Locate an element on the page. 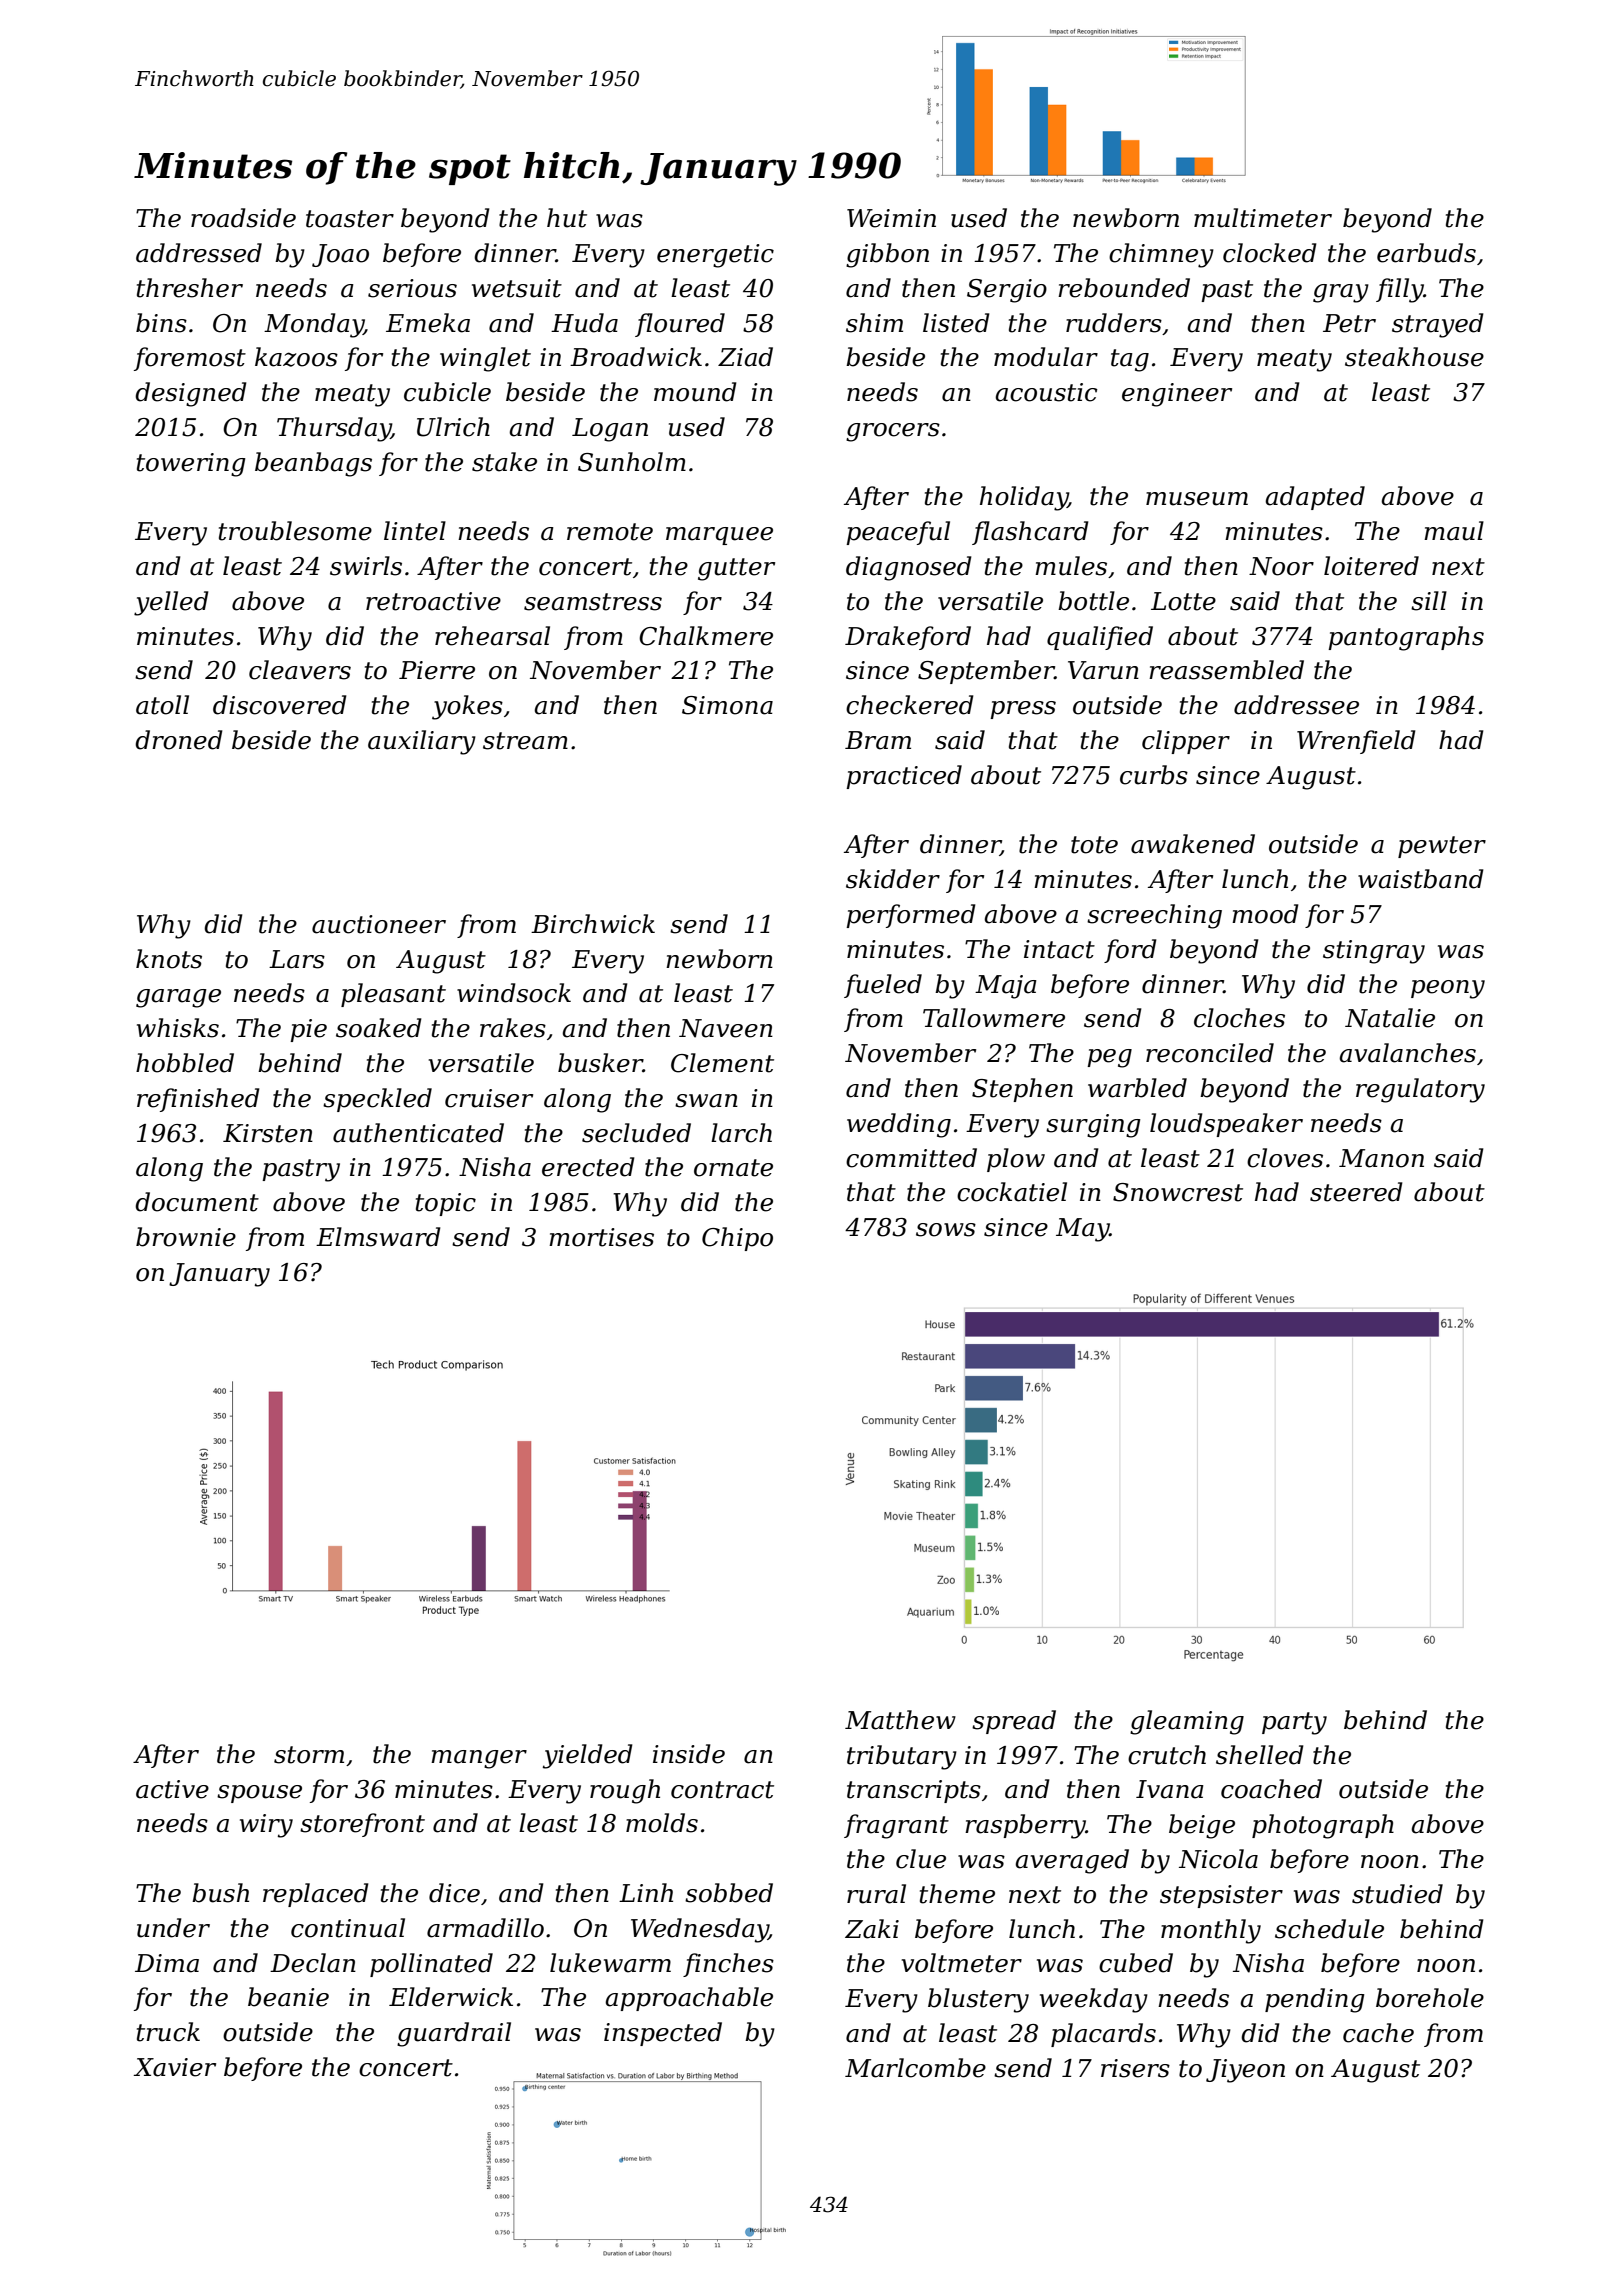 Image resolution: width=1620 pixels, height=2292 pixels. windsock is located at coordinates (514, 993).
